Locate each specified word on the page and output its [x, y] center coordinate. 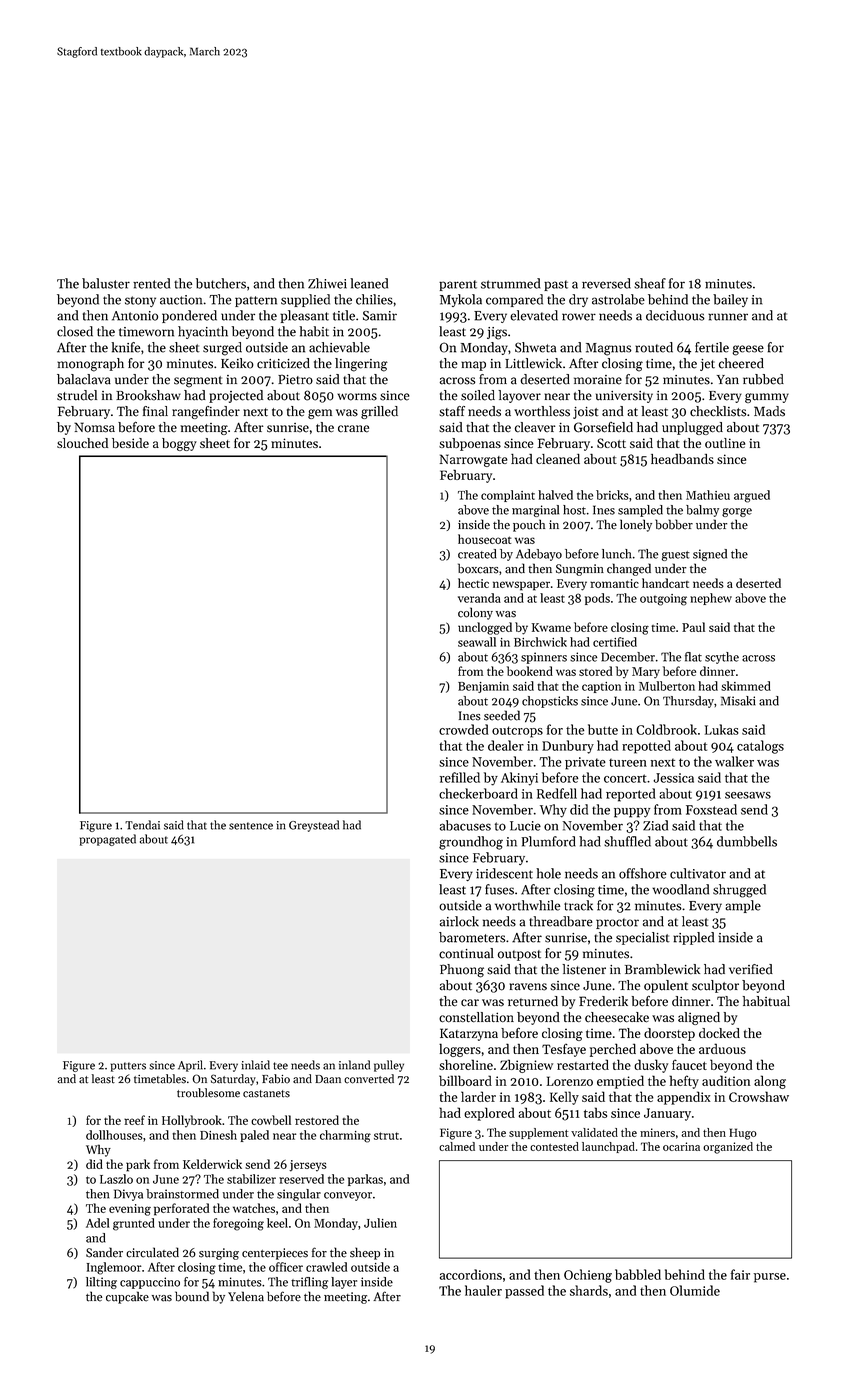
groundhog [471, 843]
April [190, 1066]
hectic [473, 583]
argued [752, 496]
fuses [499, 889]
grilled [379, 412]
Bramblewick [662, 969]
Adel [98, 1223]
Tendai [142, 825]
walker [734, 761]
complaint [508, 496]
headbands [682, 459]
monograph [90, 365]
